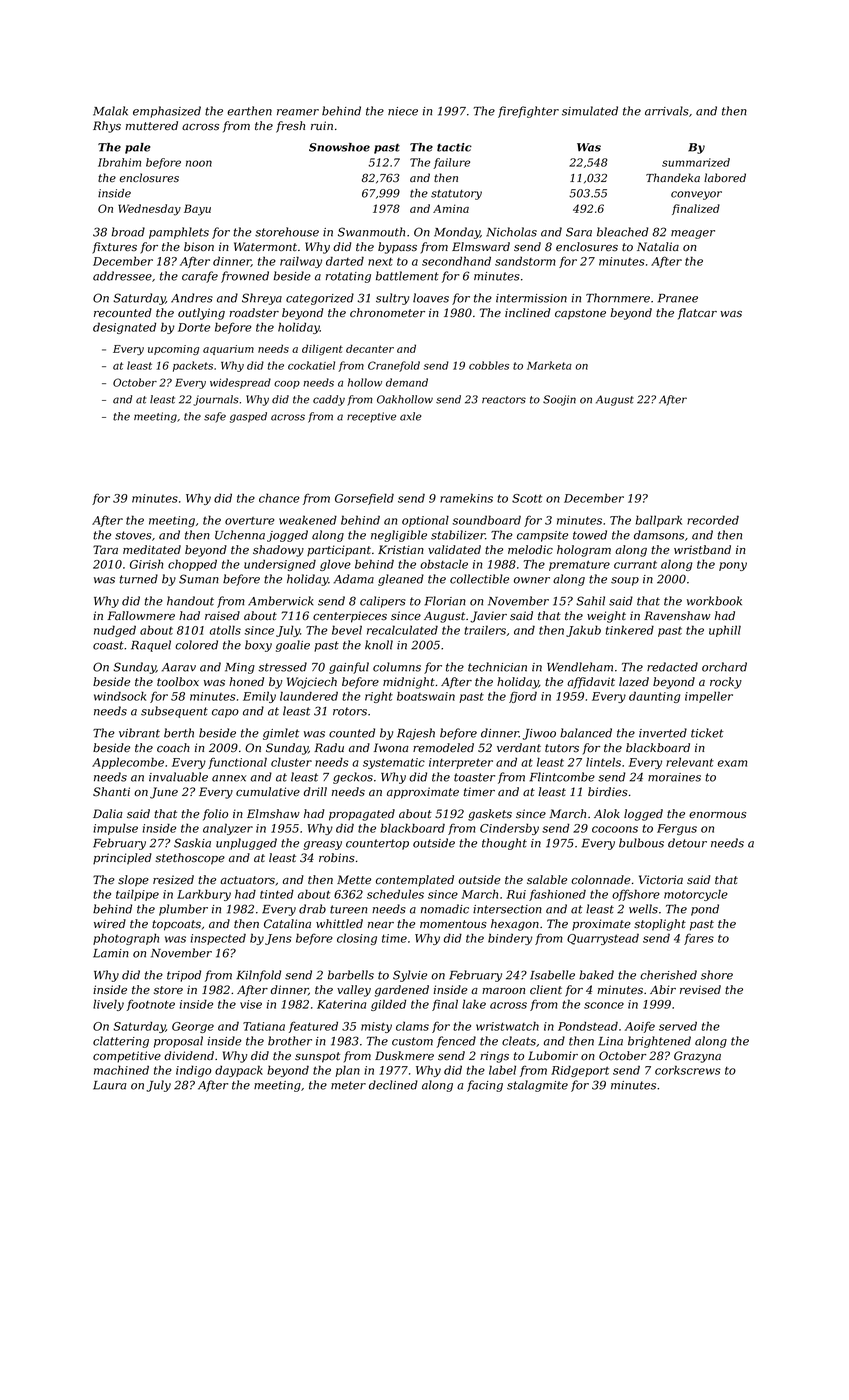  I want to click on categorized, so click(320, 299).
